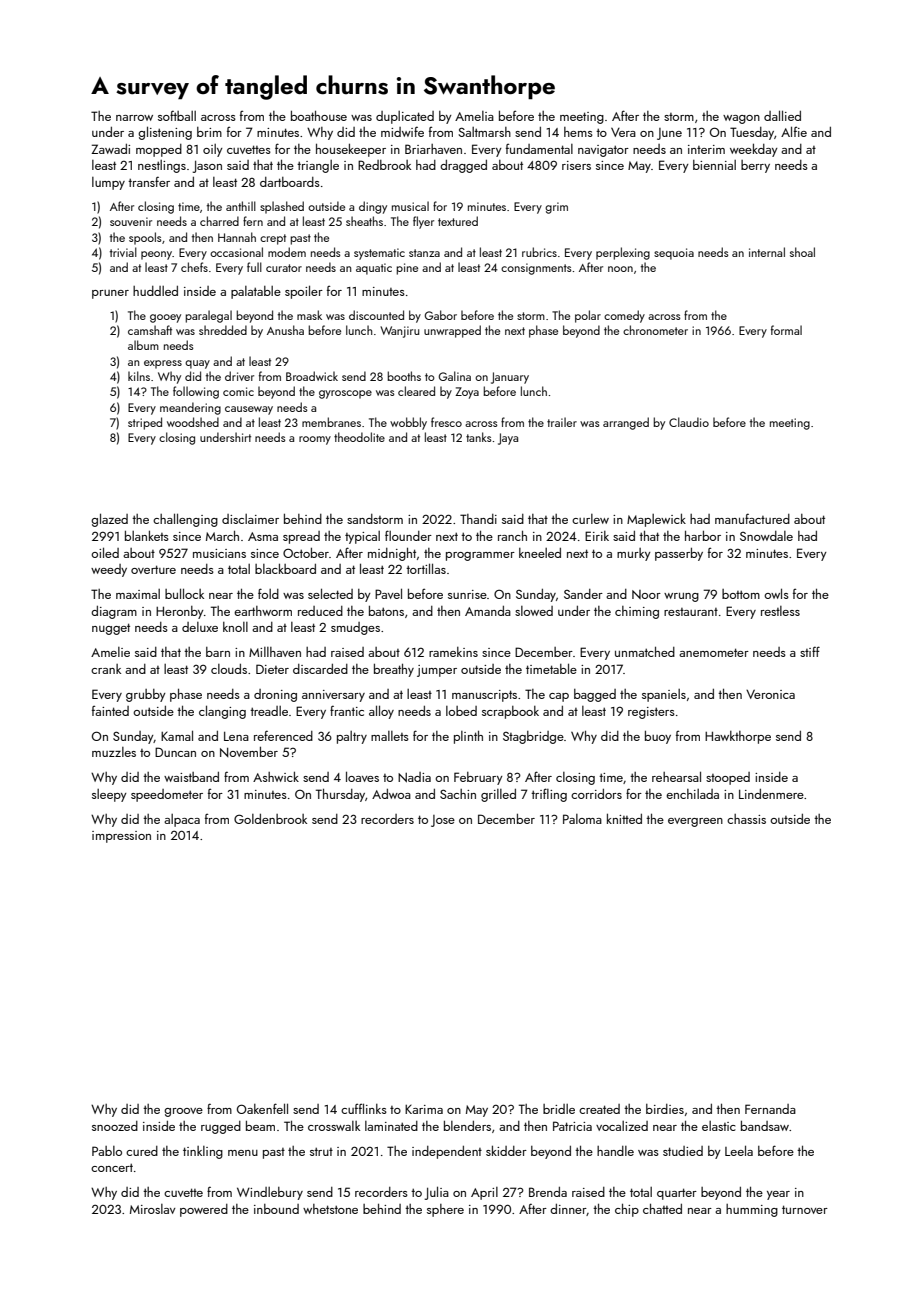 This image has width=924, height=1308. I want to click on narrow, so click(134, 118).
